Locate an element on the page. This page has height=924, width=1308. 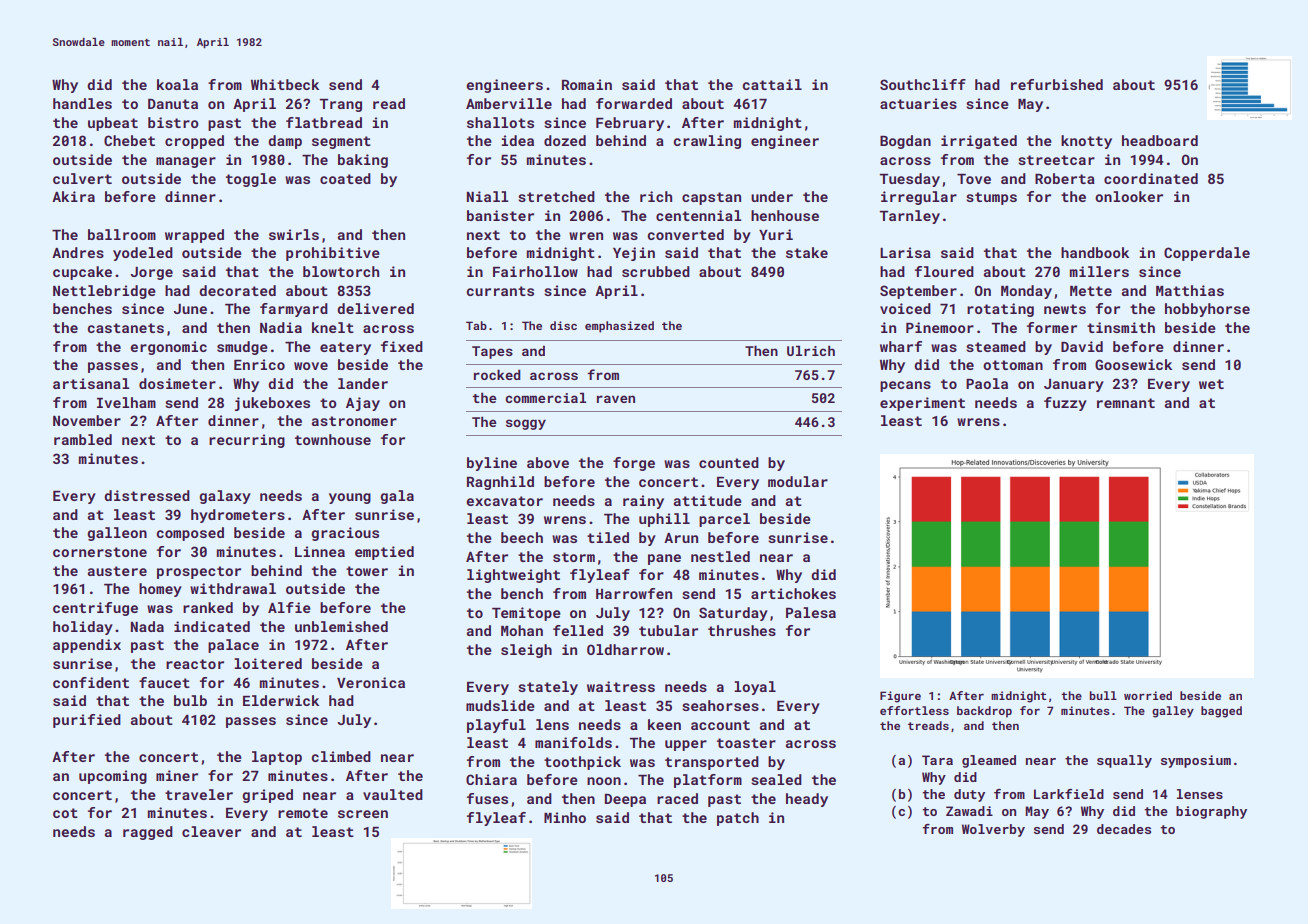
ragged is located at coordinates (148, 833).
